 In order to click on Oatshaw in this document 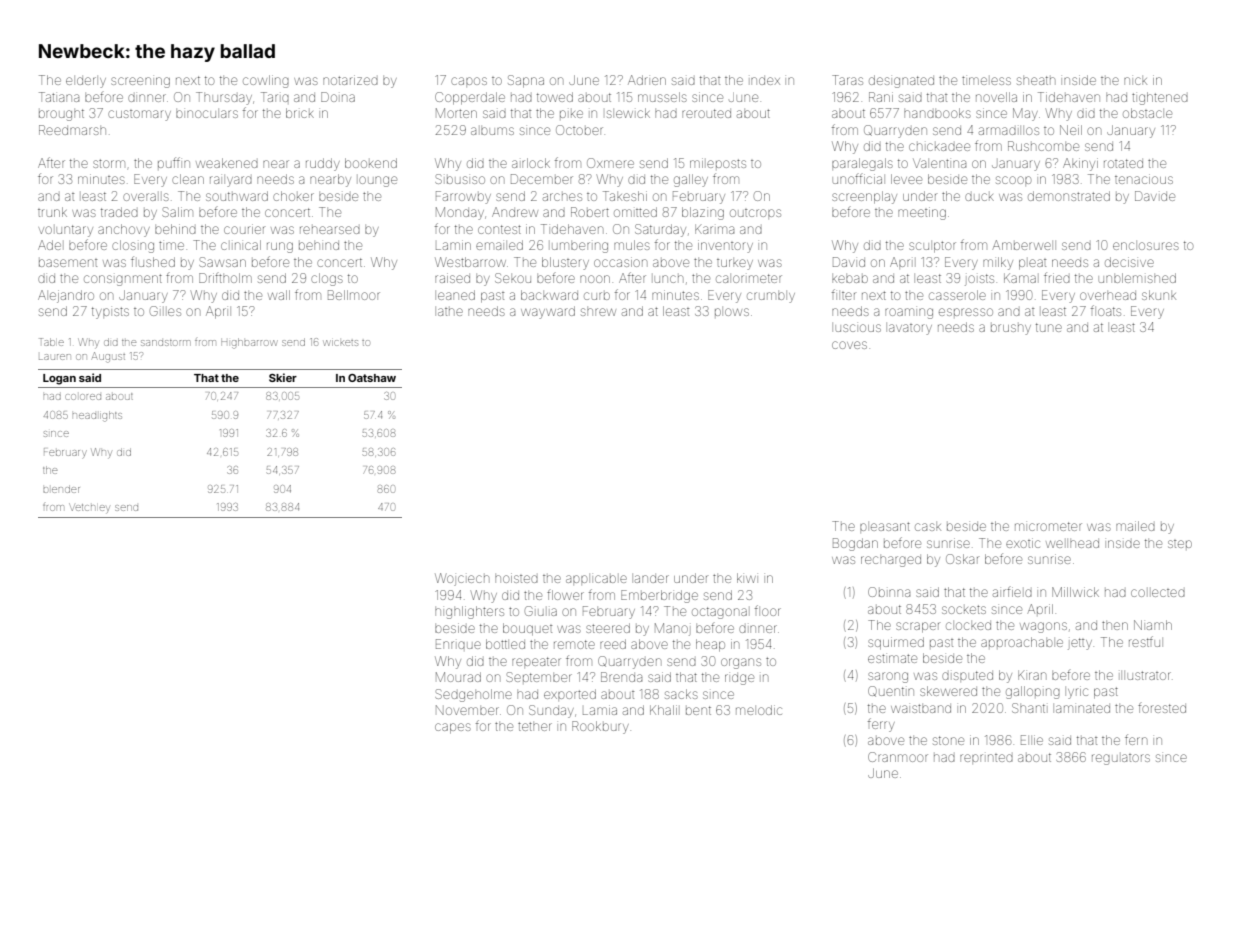, I will do `click(372, 378)`.
